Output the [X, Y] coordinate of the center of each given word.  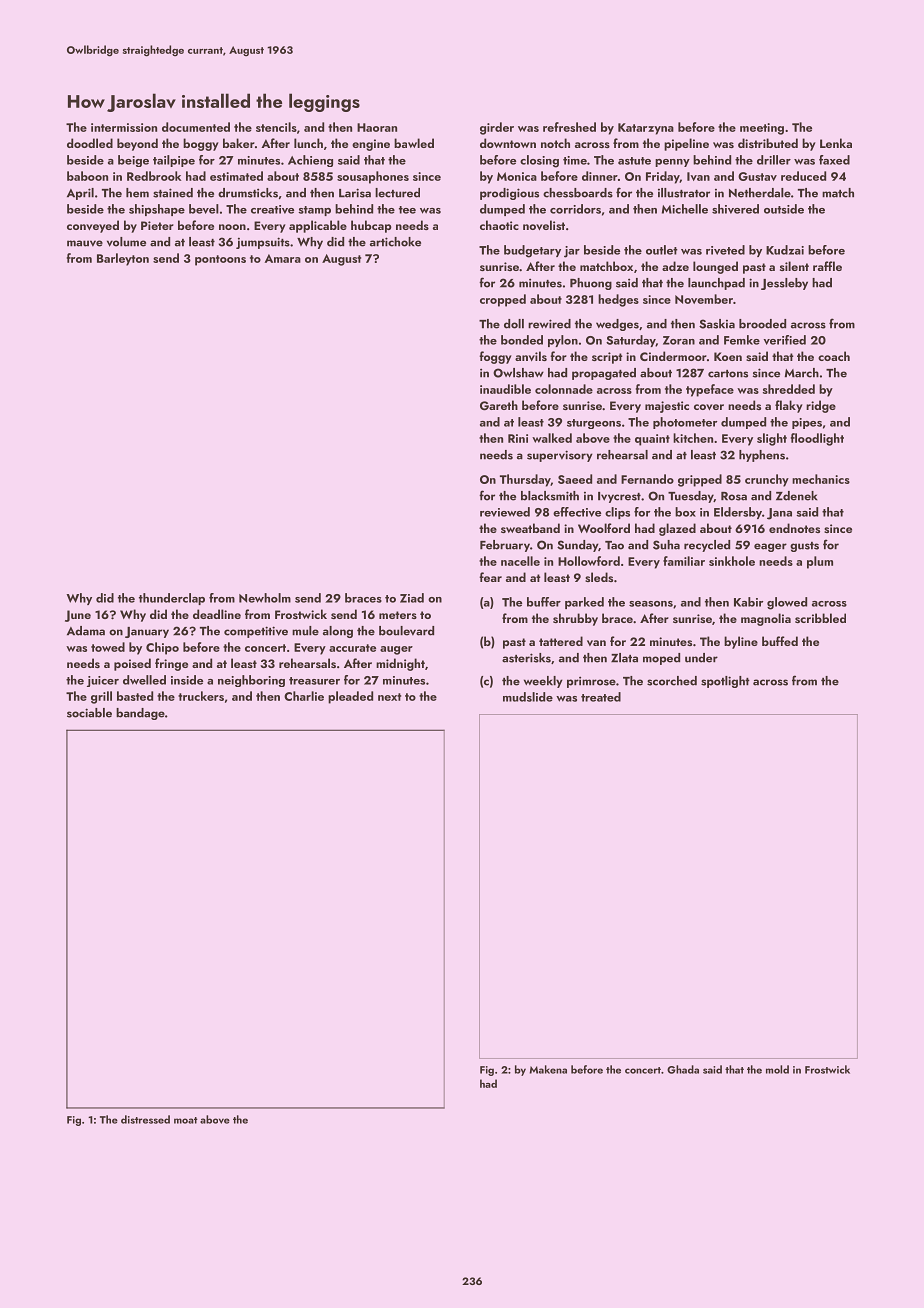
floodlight [817, 439]
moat [186, 1120]
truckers [201, 696]
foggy [495, 357]
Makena [548, 1069]
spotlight [725, 682]
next [389, 697]
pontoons [220, 260]
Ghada [683, 1069]
